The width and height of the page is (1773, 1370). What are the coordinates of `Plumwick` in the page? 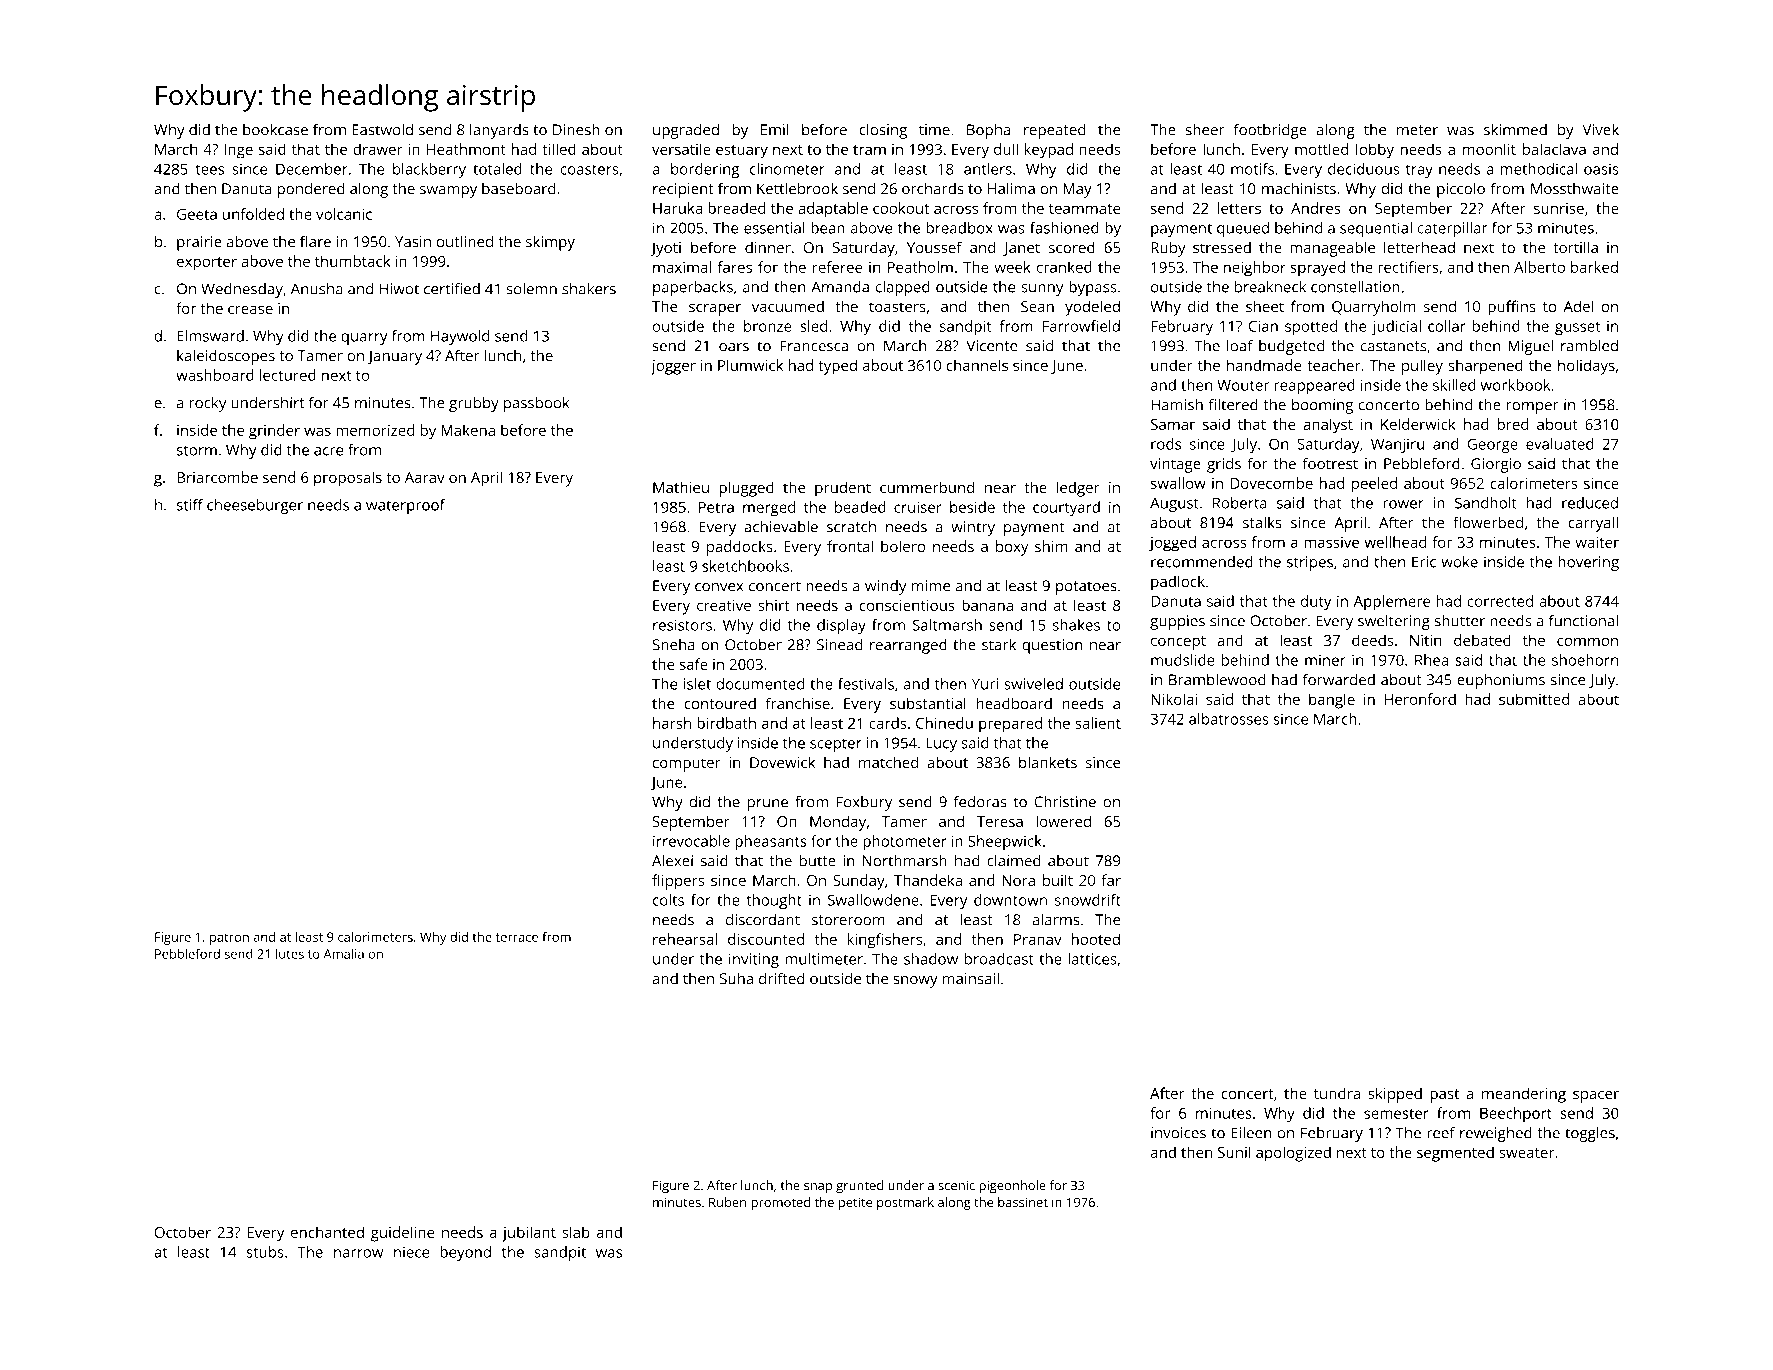 It's located at (750, 365).
